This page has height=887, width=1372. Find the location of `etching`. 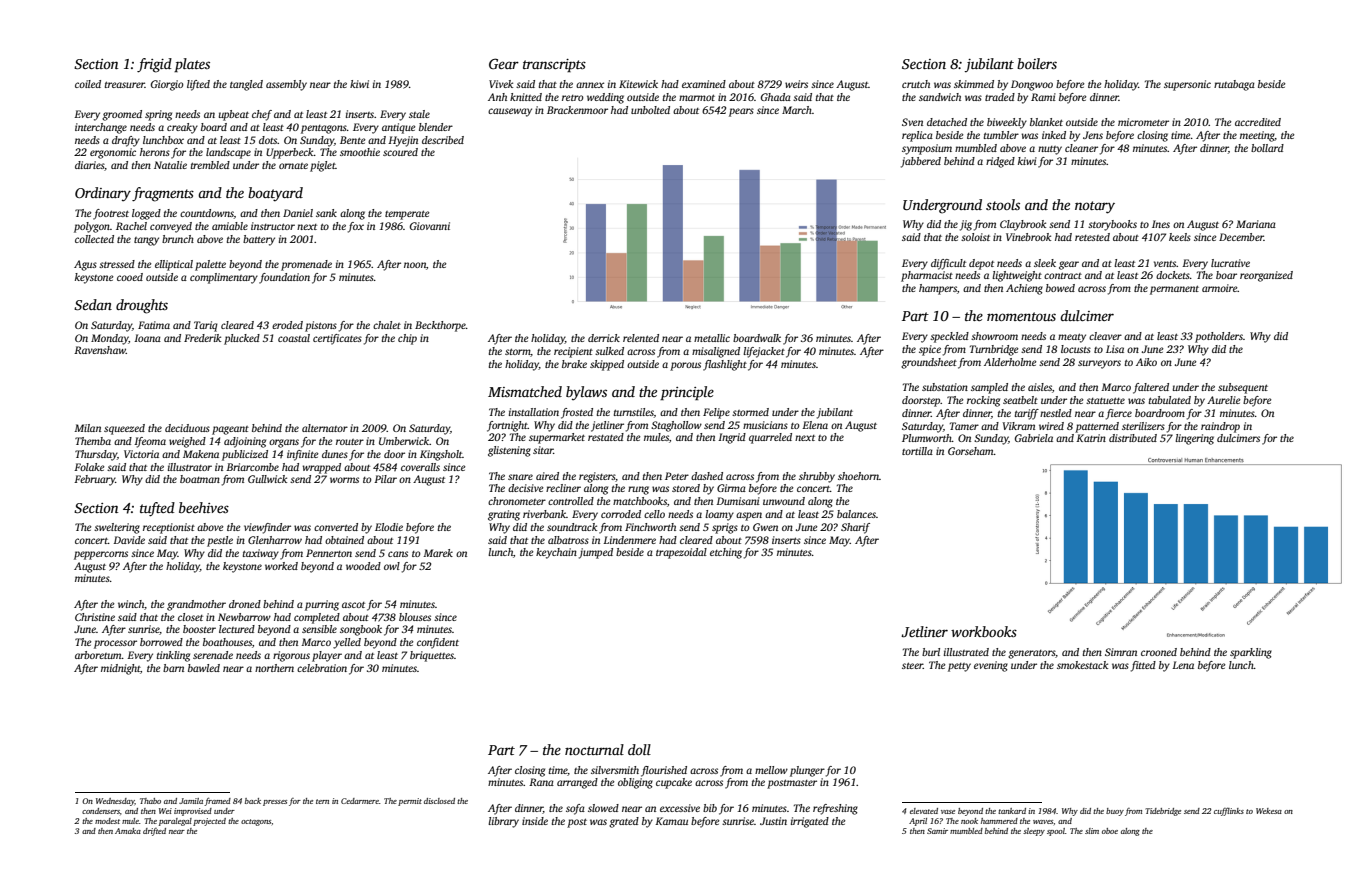

etching is located at coordinates (726, 553).
